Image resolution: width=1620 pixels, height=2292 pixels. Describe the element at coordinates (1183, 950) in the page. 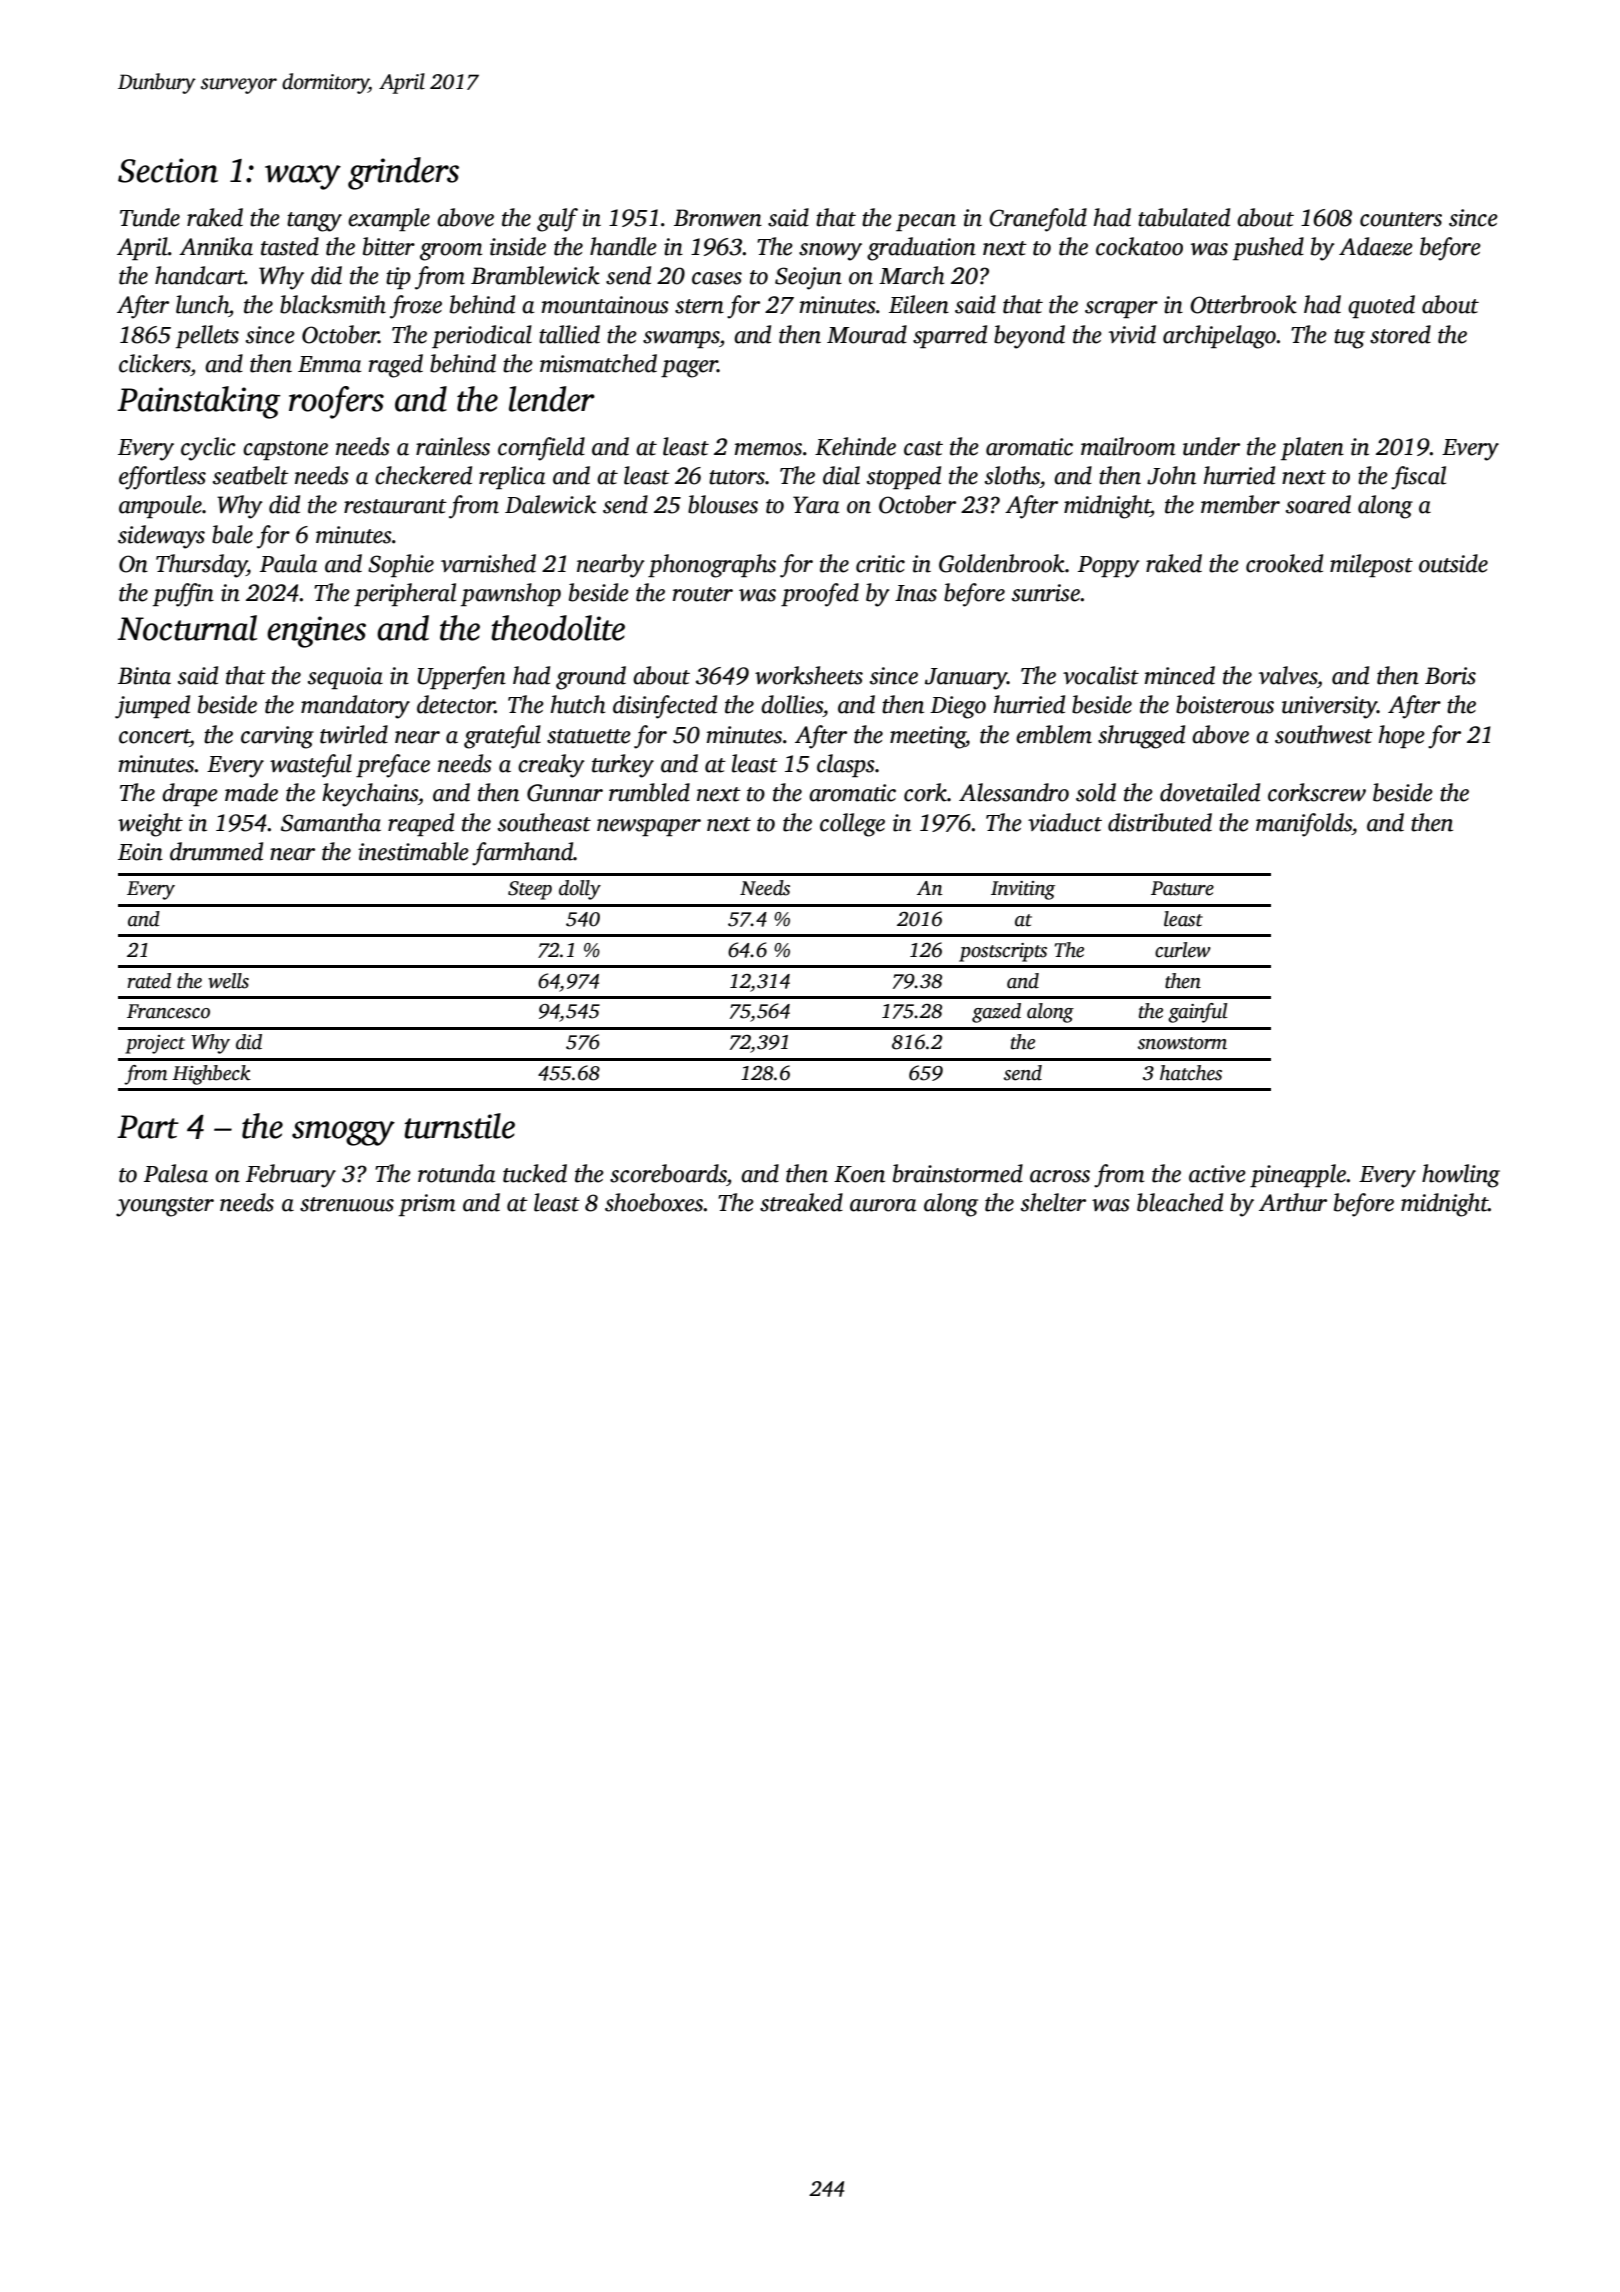

I see `curlew` at that location.
